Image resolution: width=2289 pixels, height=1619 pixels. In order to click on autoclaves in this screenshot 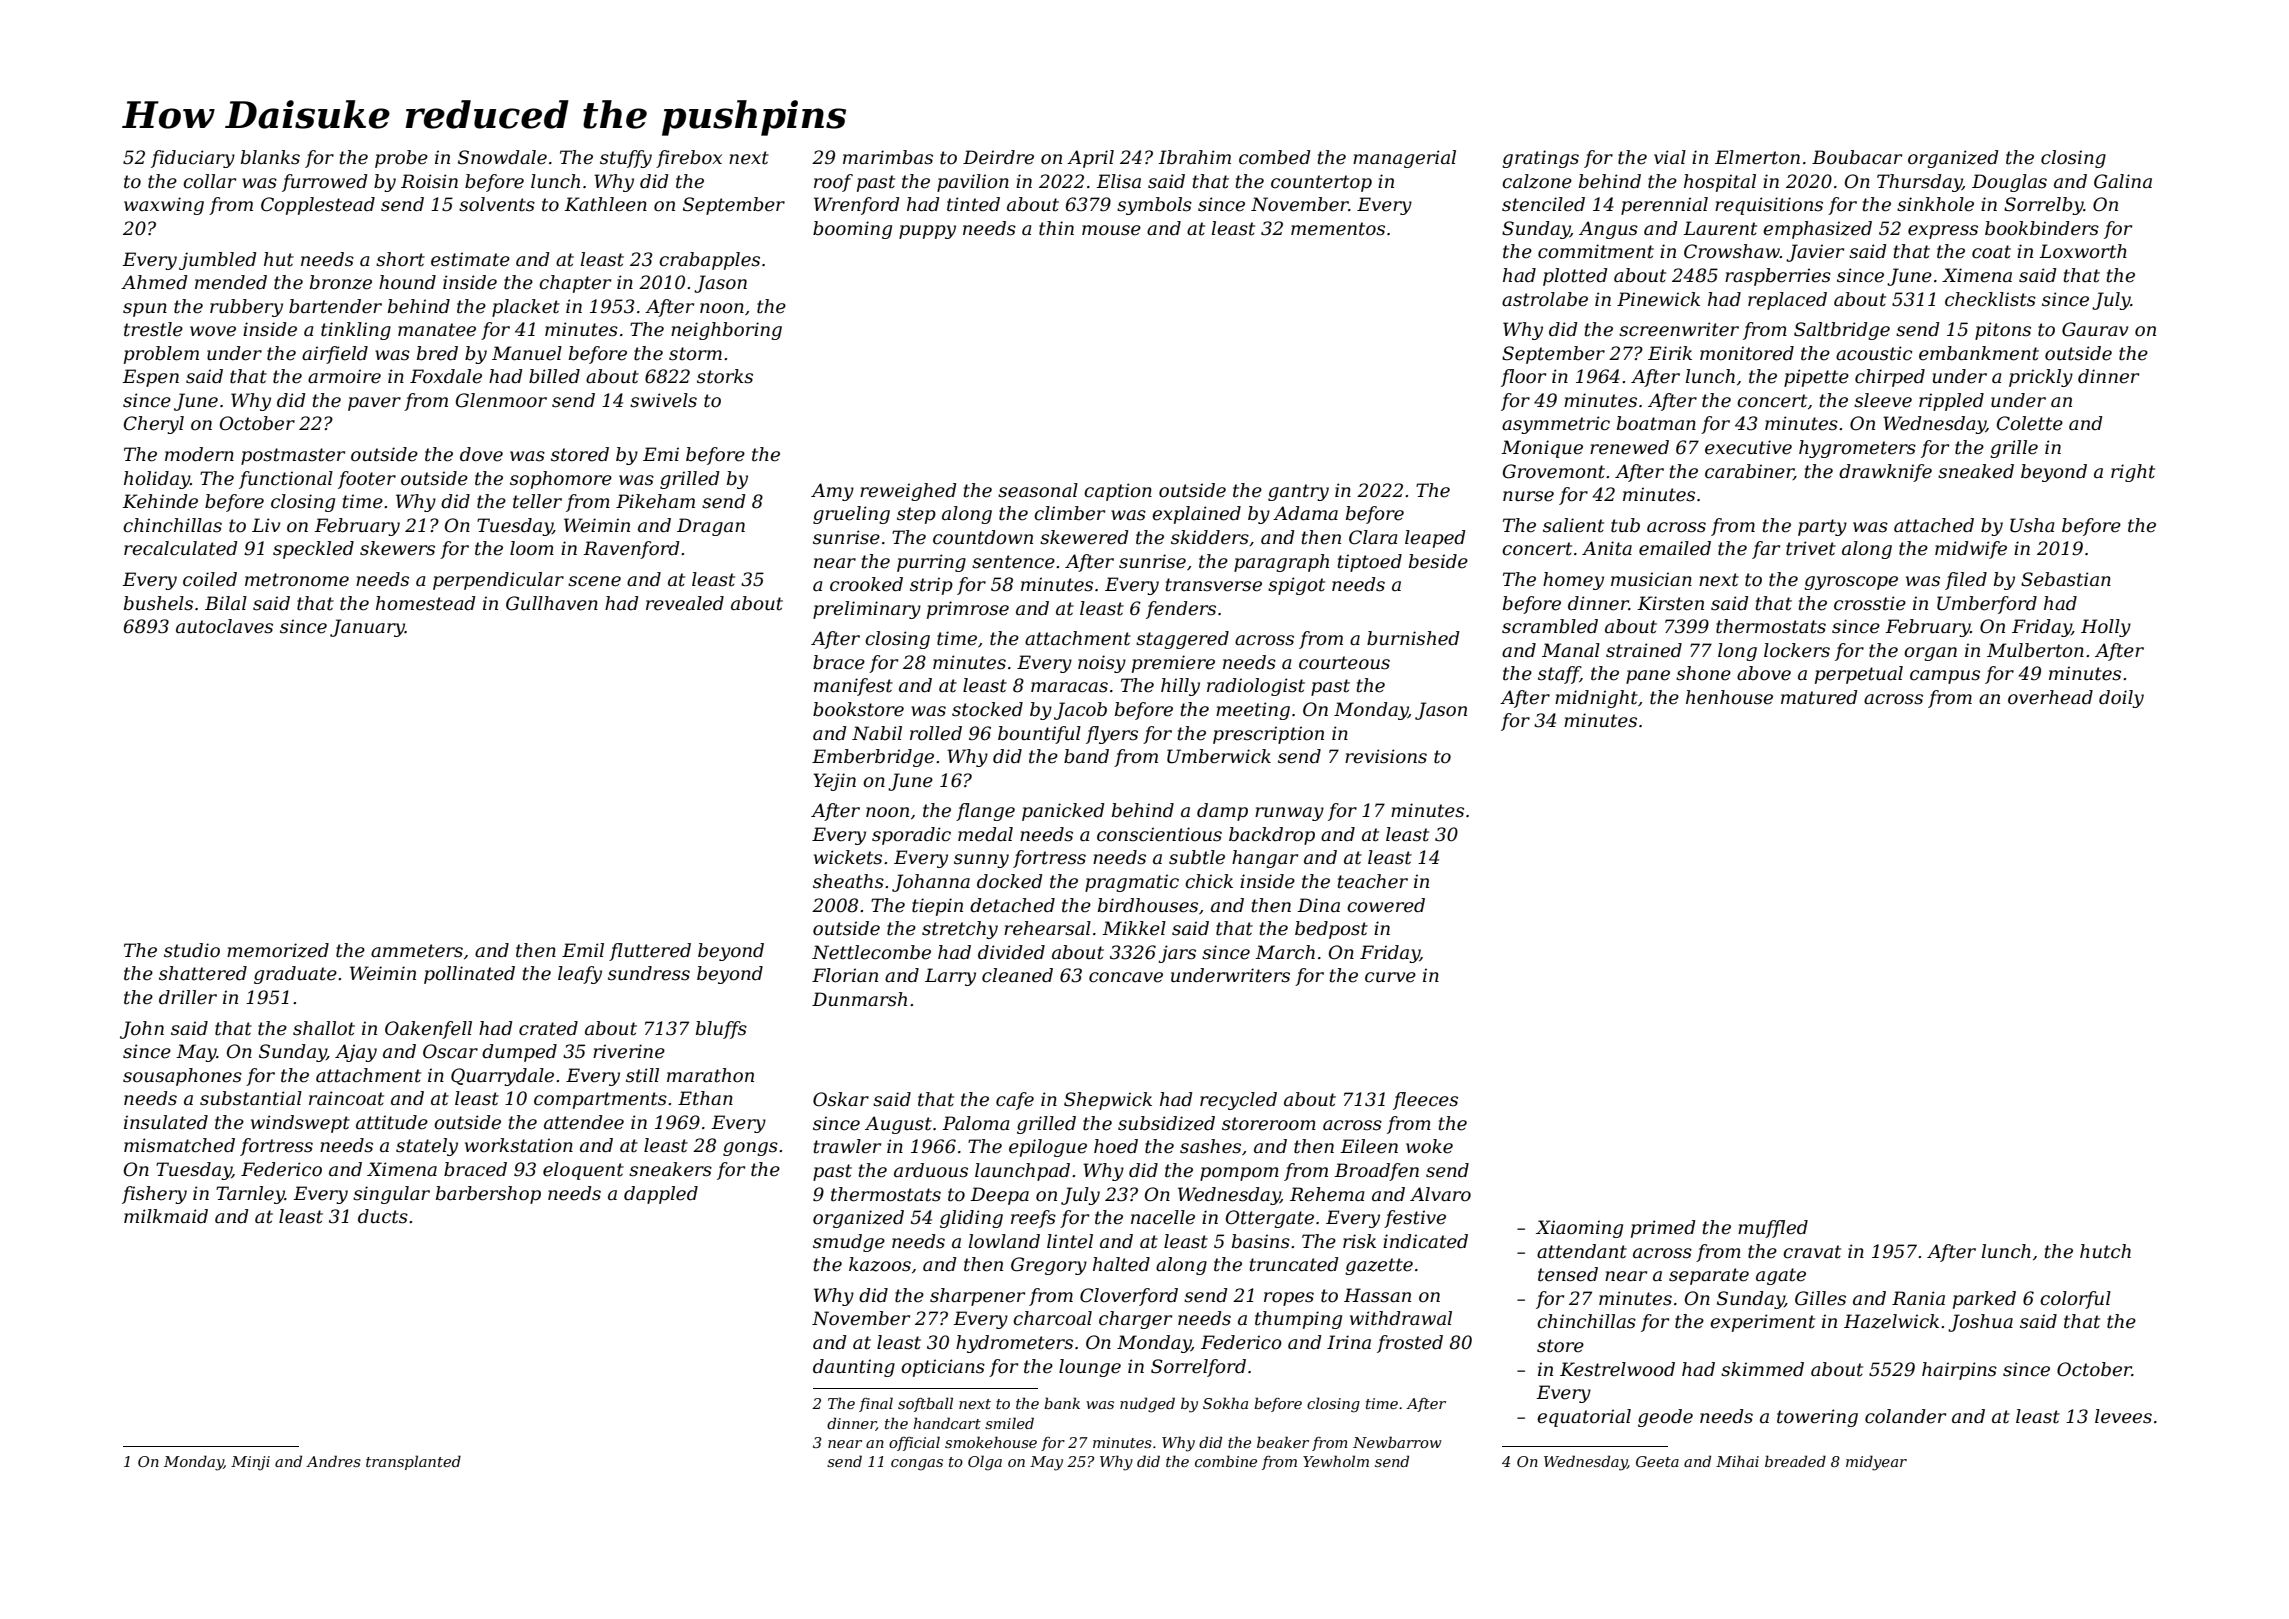, I will do `click(224, 626)`.
